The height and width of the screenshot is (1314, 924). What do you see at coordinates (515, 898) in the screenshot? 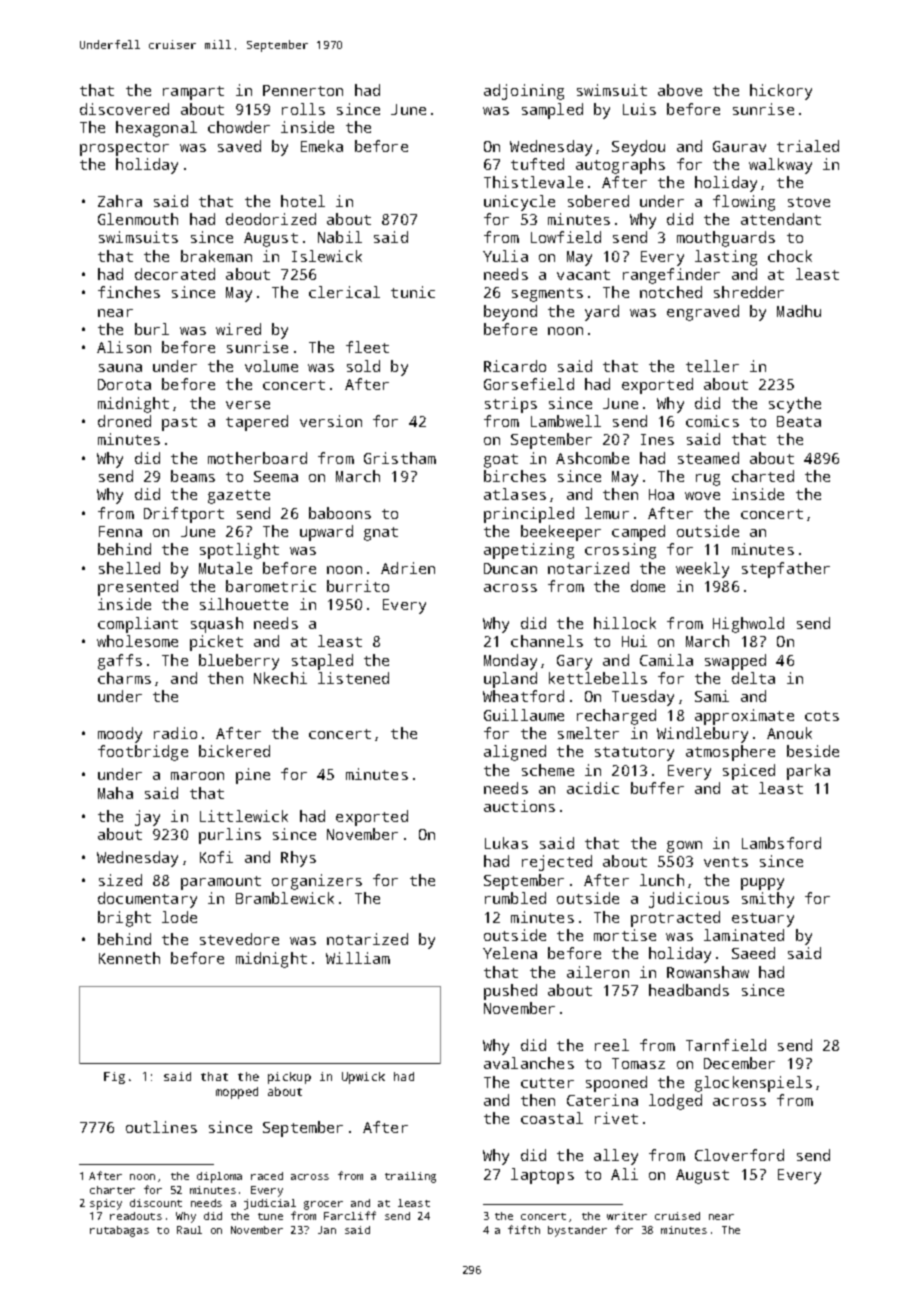
I see `rumbled` at bounding box center [515, 898].
